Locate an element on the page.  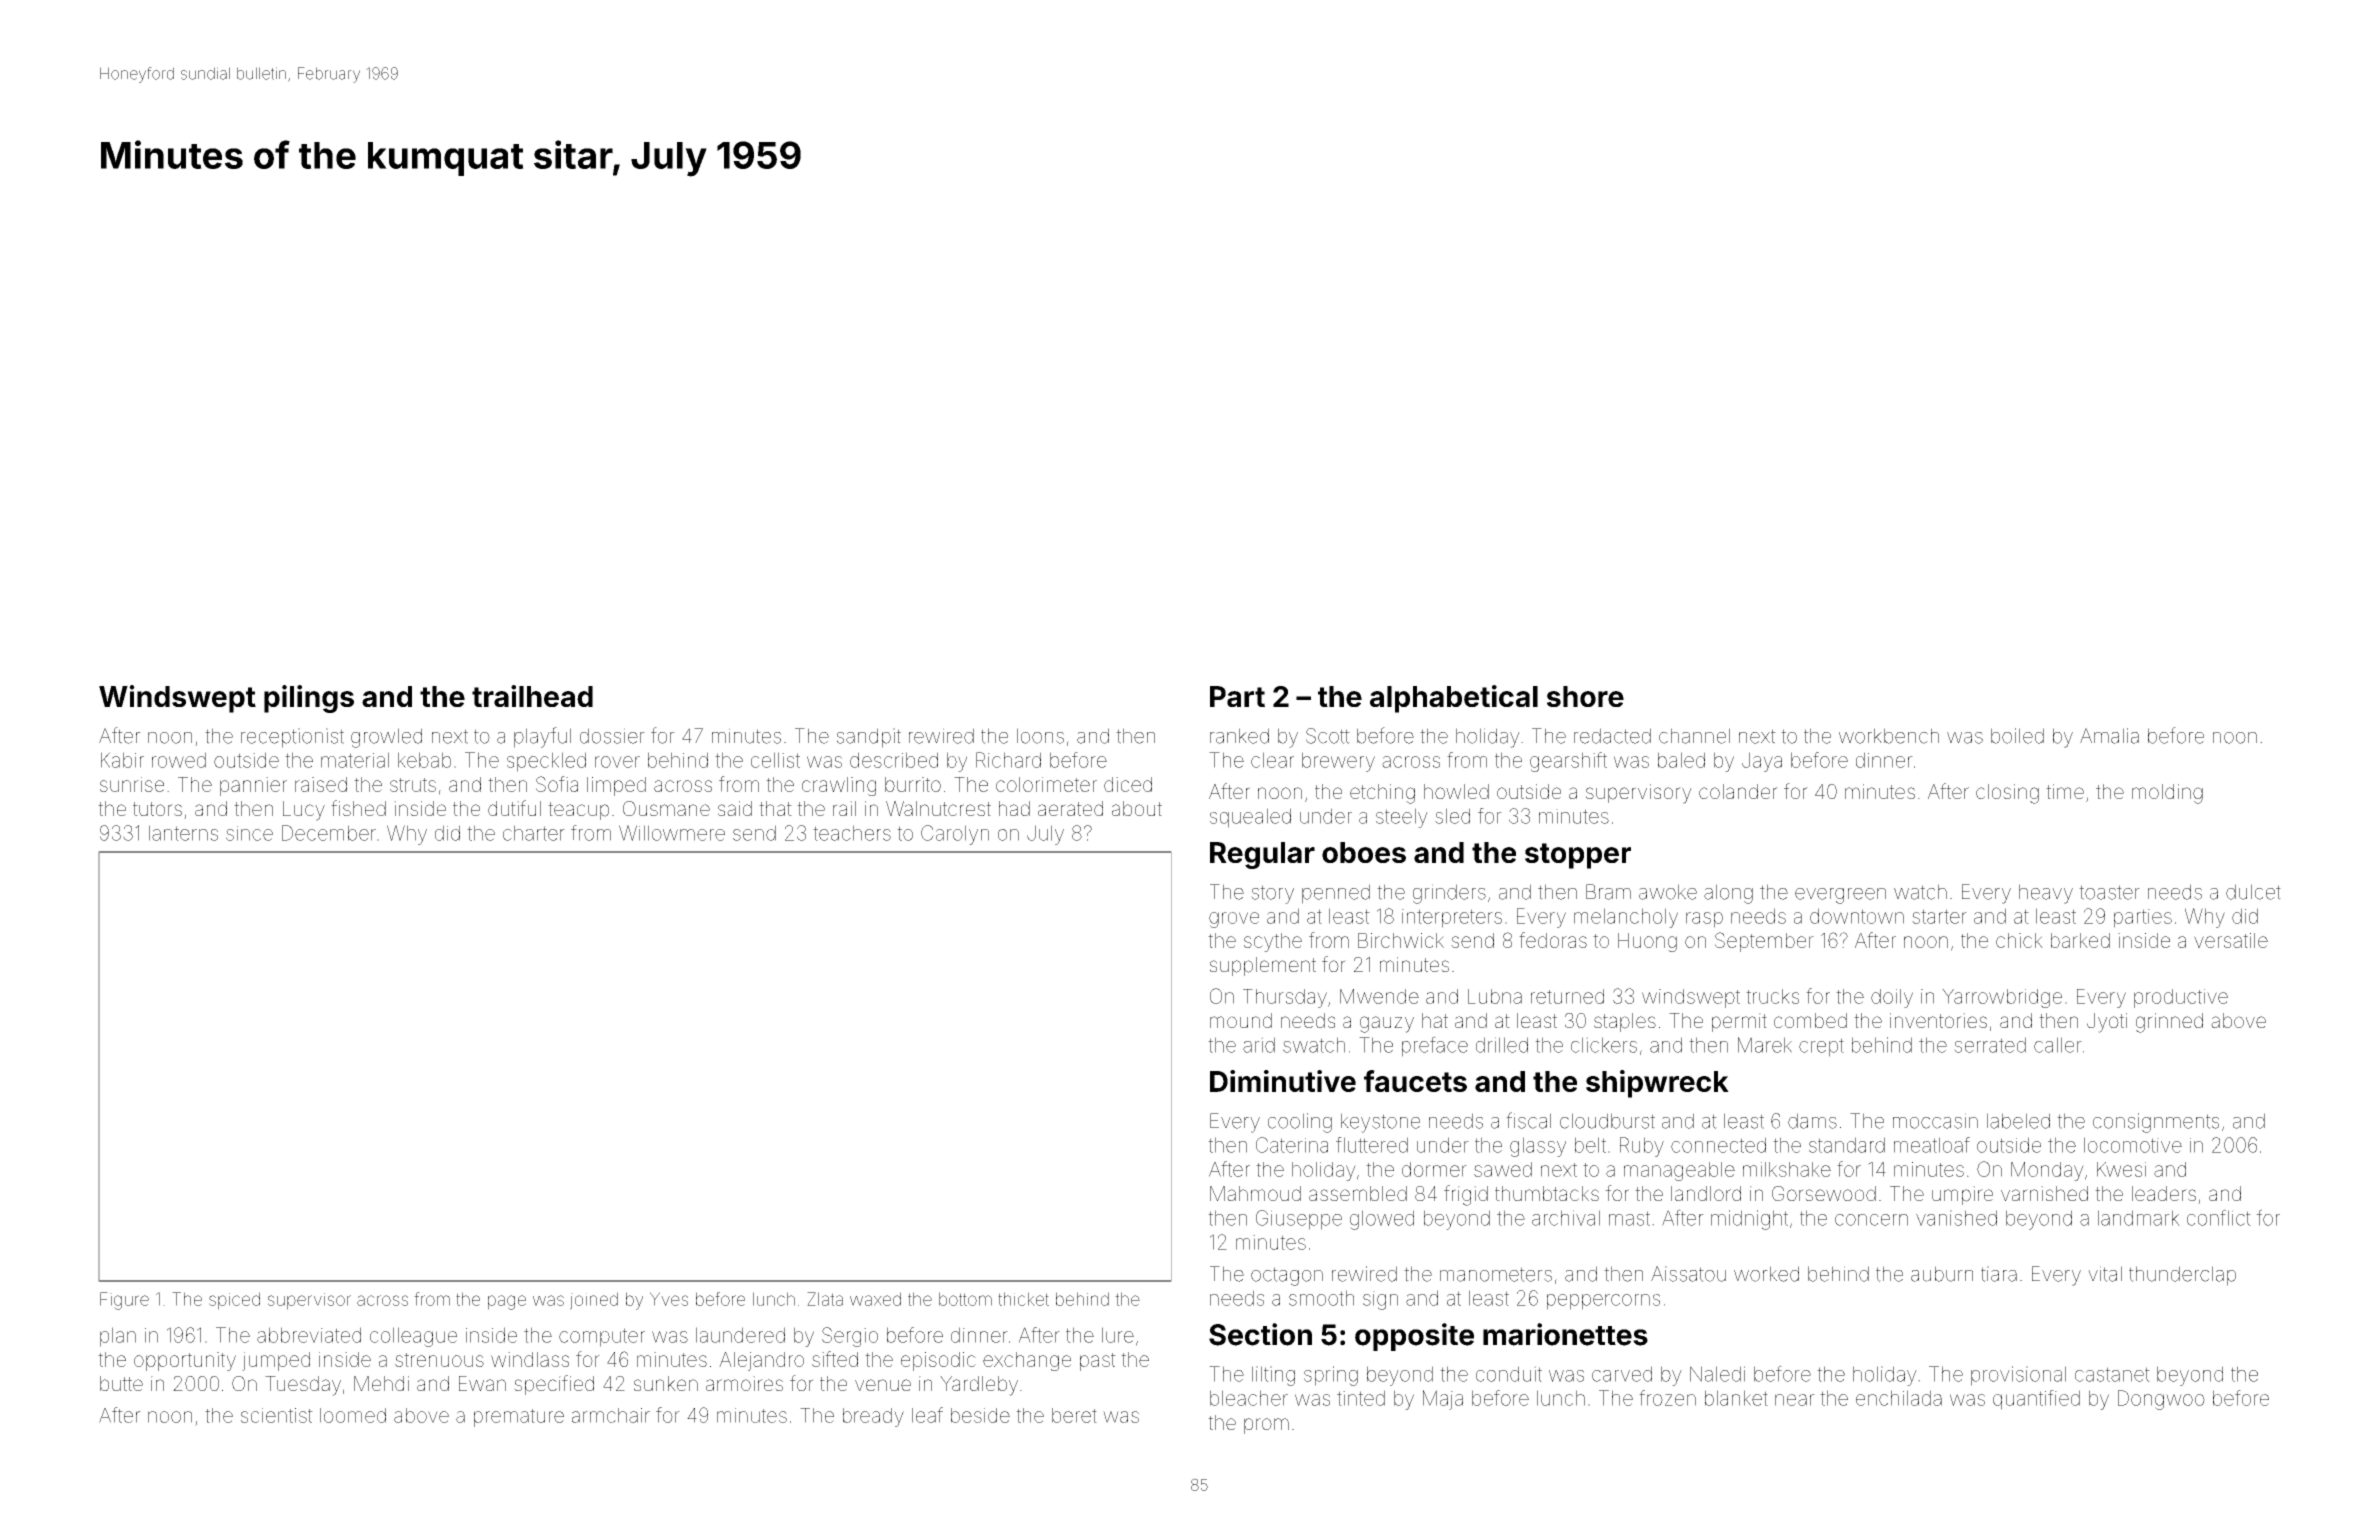
smooth is located at coordinates (1321, 1298).
